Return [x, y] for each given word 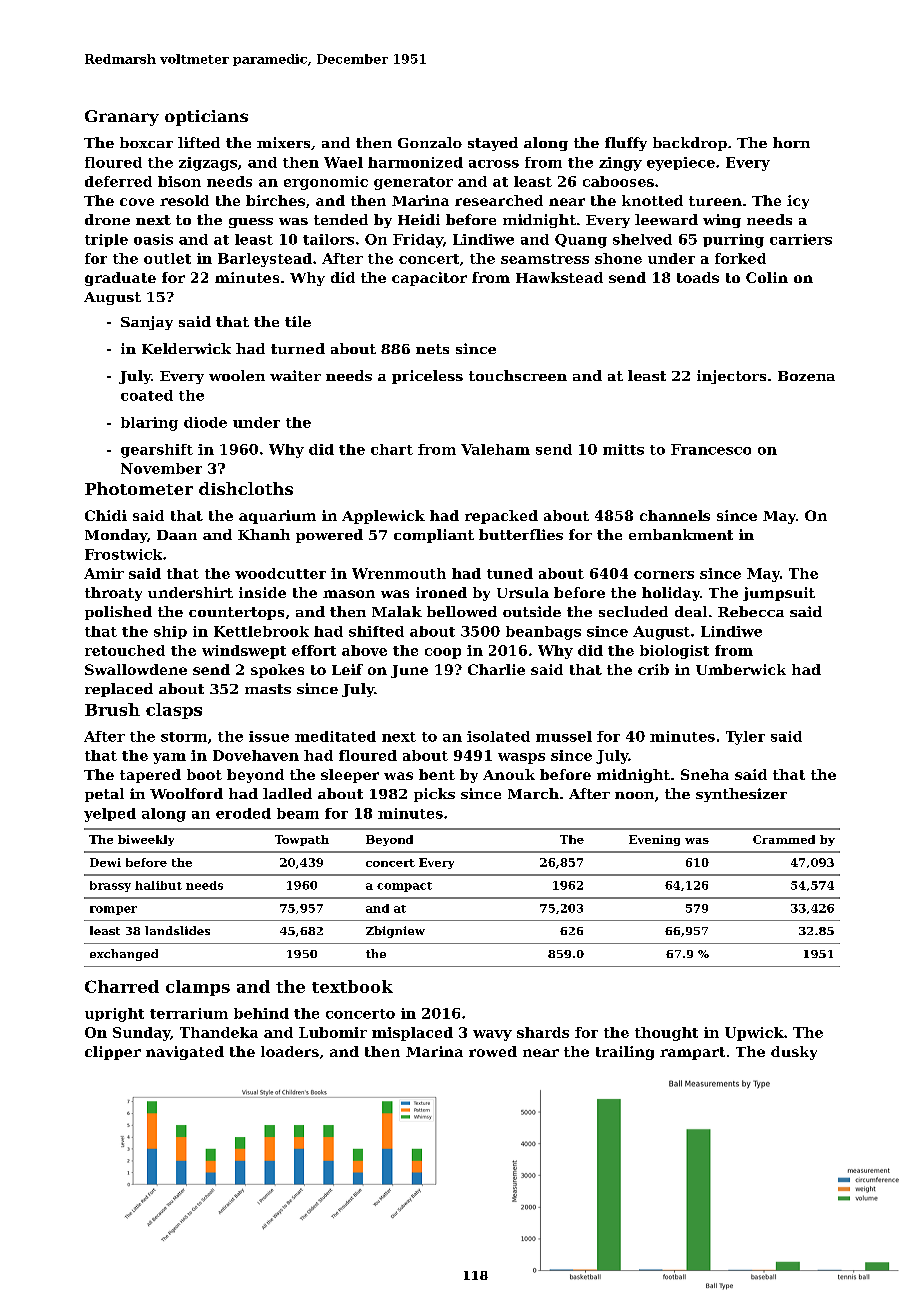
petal [104, 795]
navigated [185, 1053]
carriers [801, 239]
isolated [498, 736]
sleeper [350, 776]
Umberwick [741, 669]
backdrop [690, 144]
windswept [244, 652]
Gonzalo [430, 142]
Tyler [745, 738]
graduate [120, 279]
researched [499, 200]
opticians [206, 118]
